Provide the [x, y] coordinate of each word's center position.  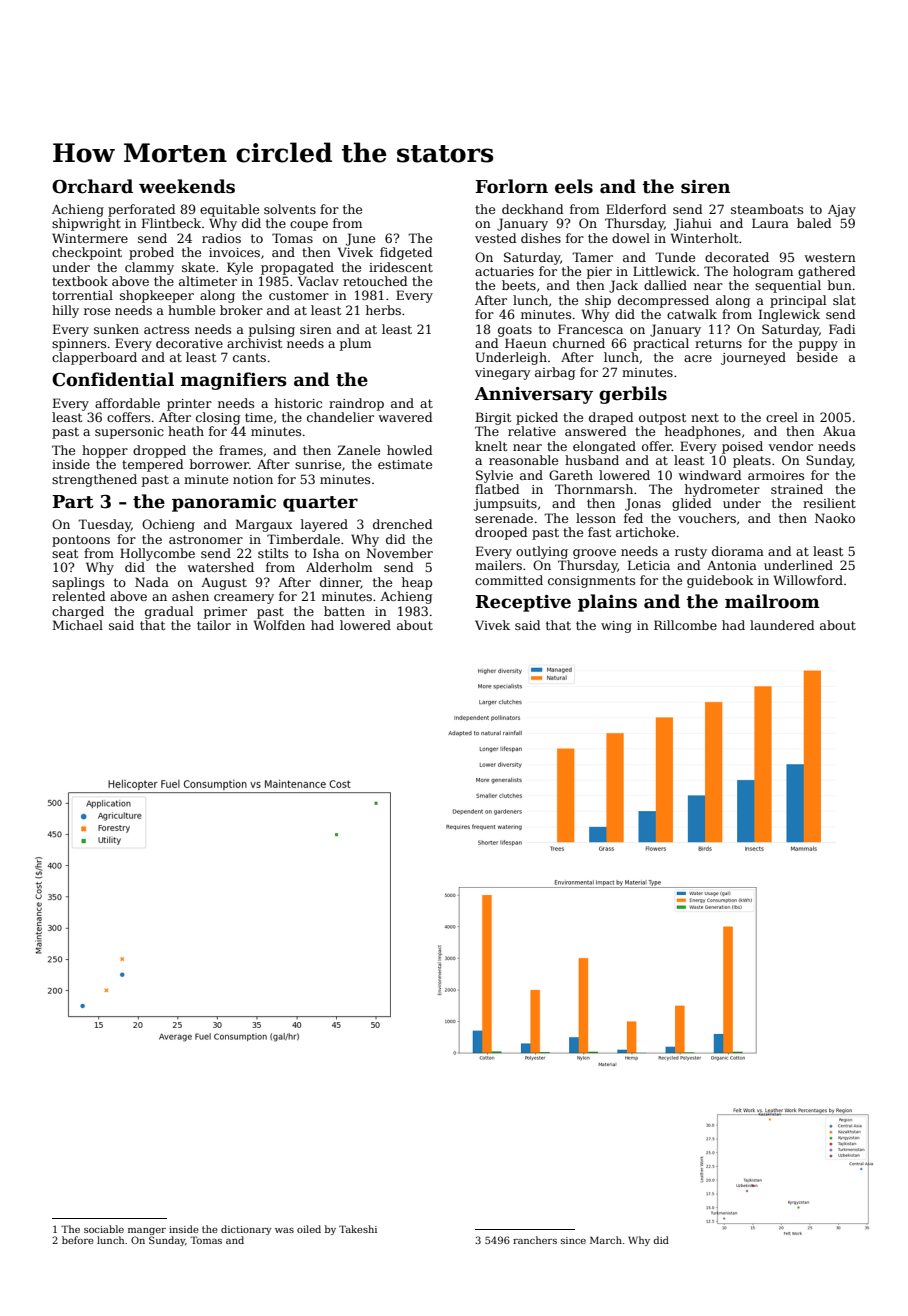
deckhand [533, 209]
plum [355, 344]
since [573, 1240]
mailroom [772, 601]
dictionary [246, 1230]
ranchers [535, 1240]
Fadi [842, 329]
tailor [214, 625]
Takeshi [358, 1229]
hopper [105, 451]
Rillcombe [685, 625]
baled [814, 223]
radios [221, 238]
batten [344, 611]
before [78, 1240]
